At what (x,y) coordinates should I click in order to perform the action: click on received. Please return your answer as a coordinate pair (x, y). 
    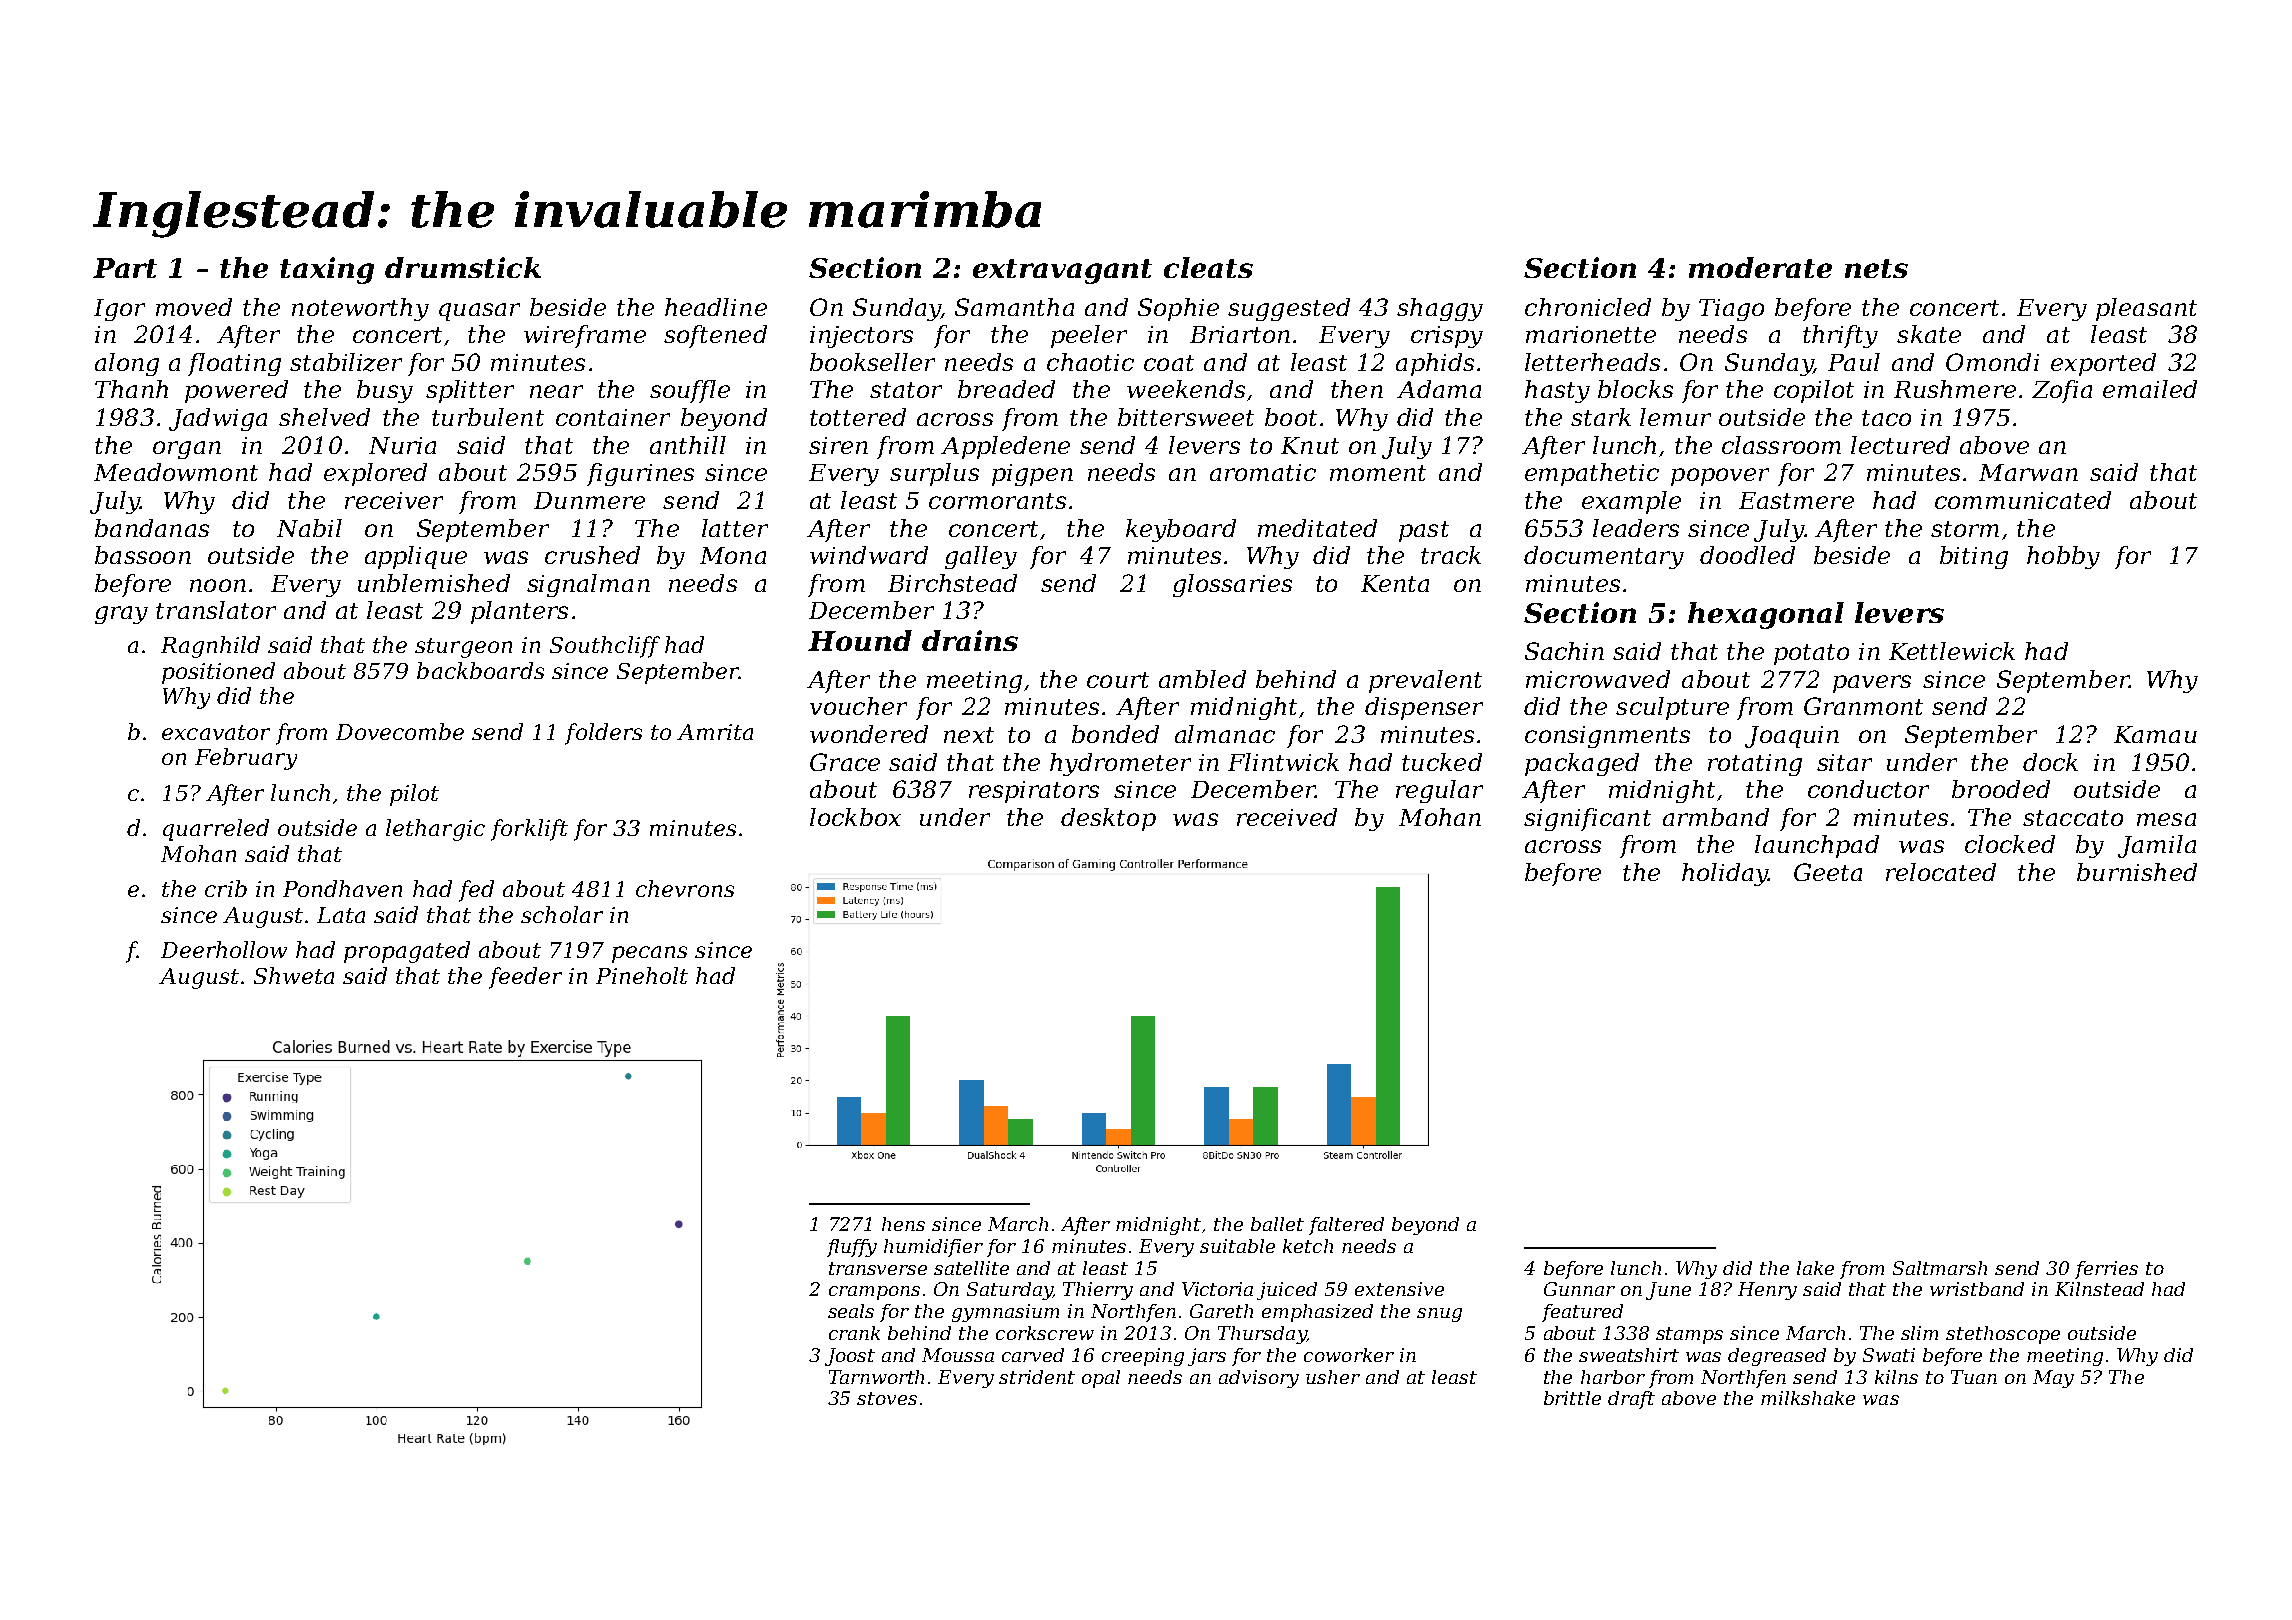
    Looking at the image, I should click on (1287, 817).
